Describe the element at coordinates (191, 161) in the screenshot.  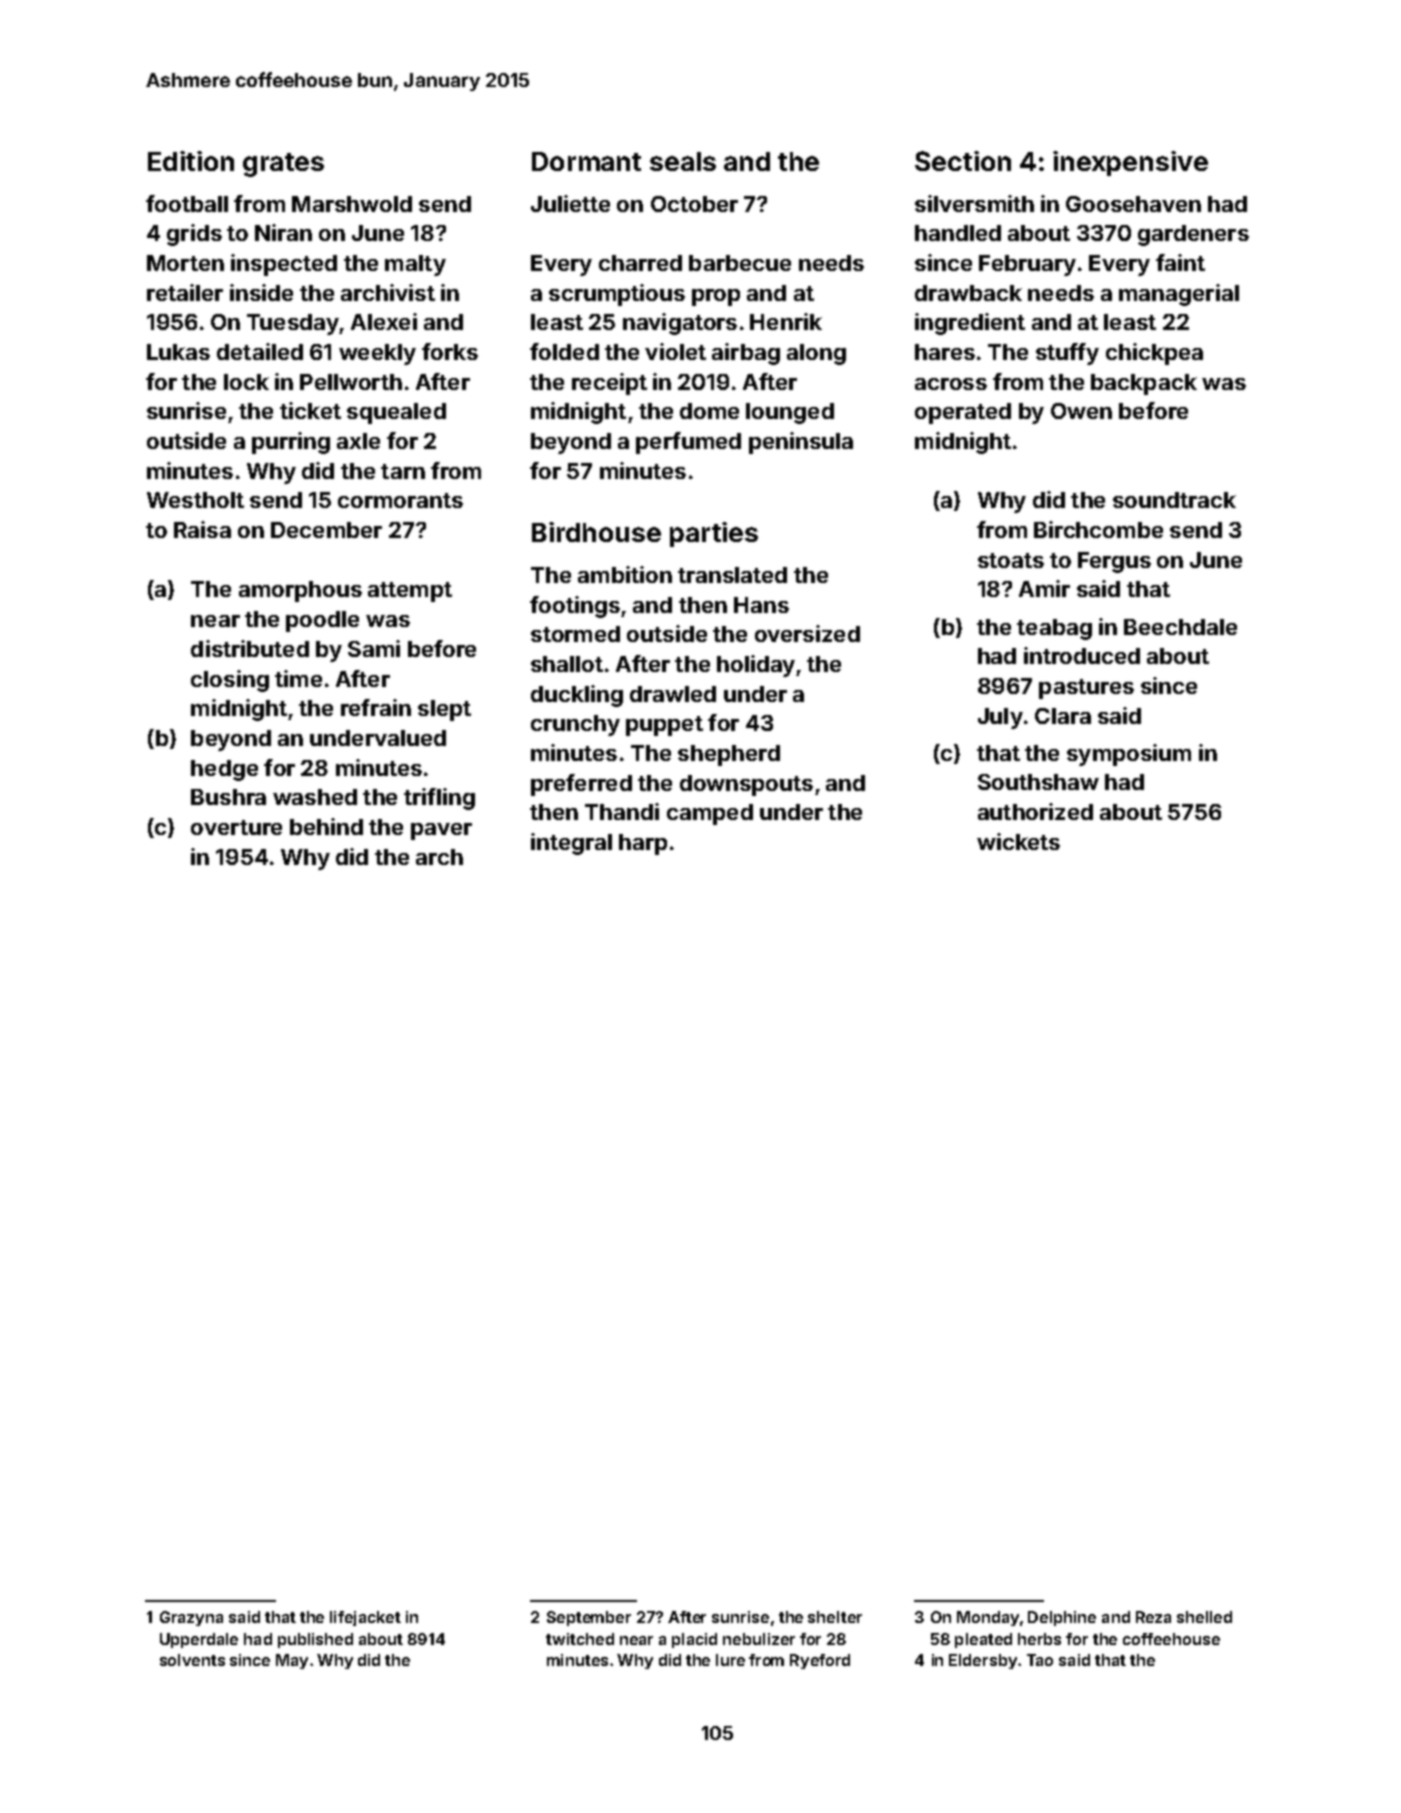
I see `Edition` at that location.
